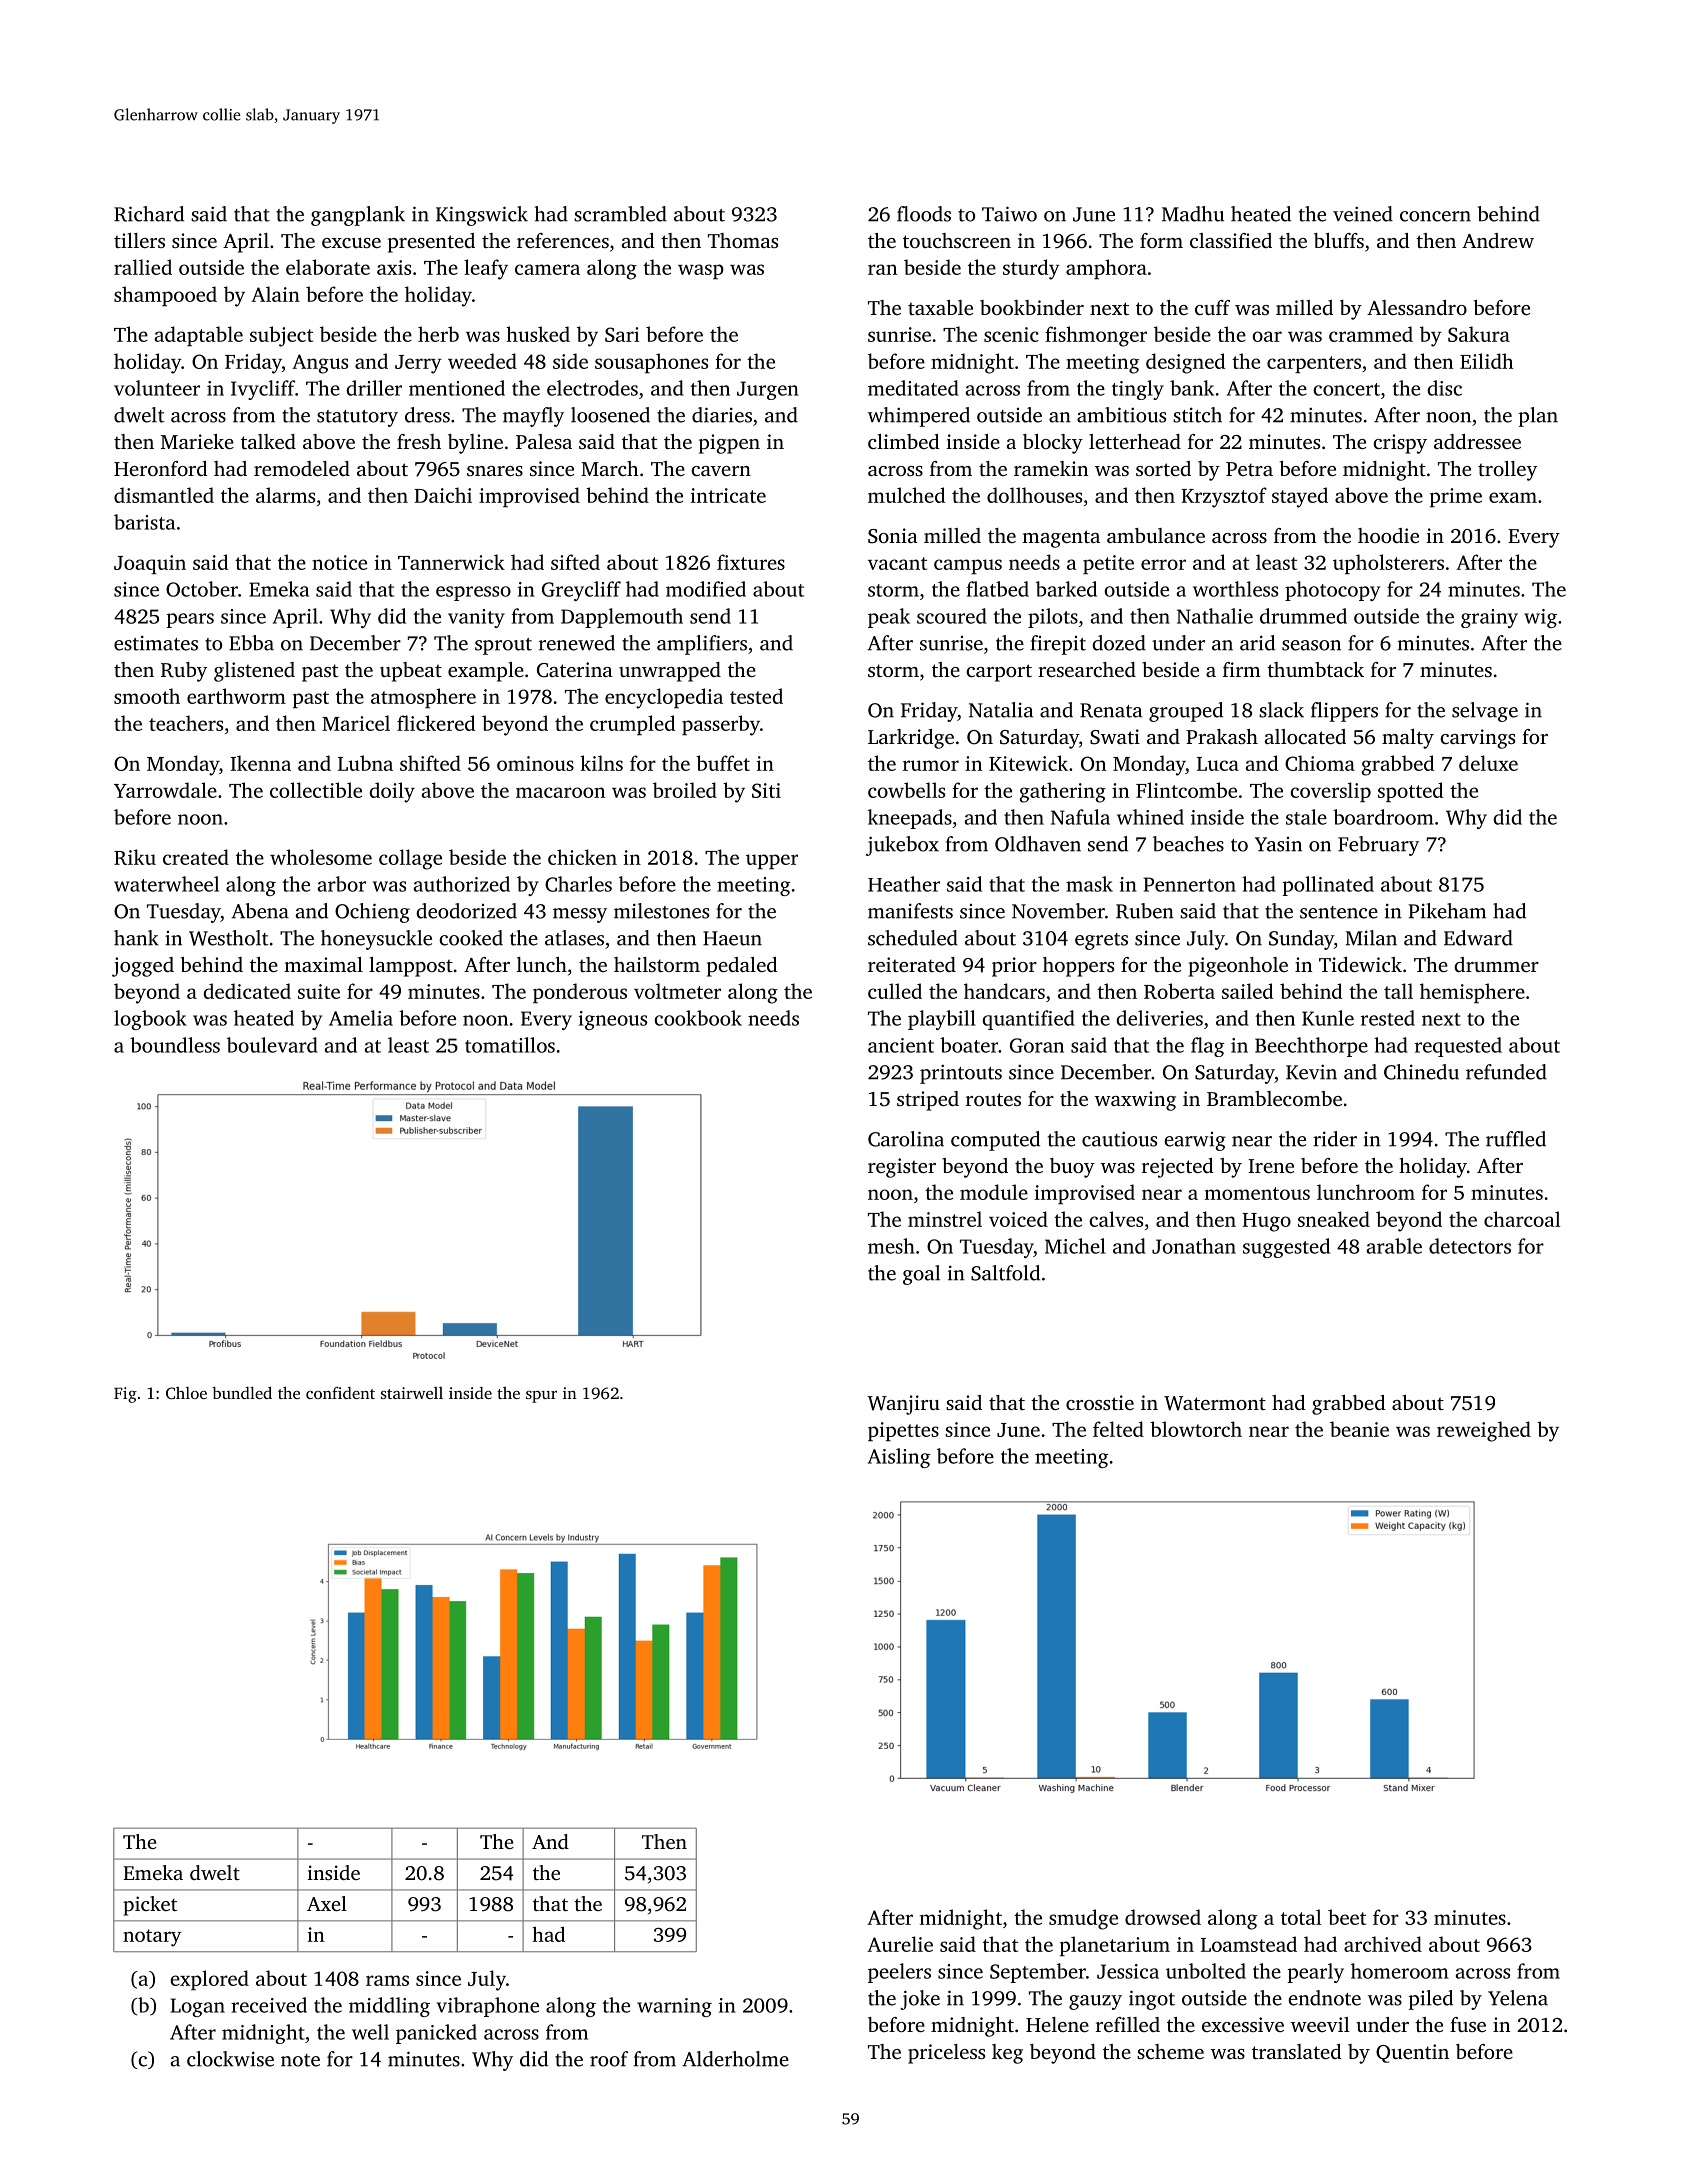 Image resolution: width=1683 pixels, height=2178 pixels. What do you see at coordinates (186, 1392) in the page?
I see `Chloe` at bounding box center [186, 1392].
